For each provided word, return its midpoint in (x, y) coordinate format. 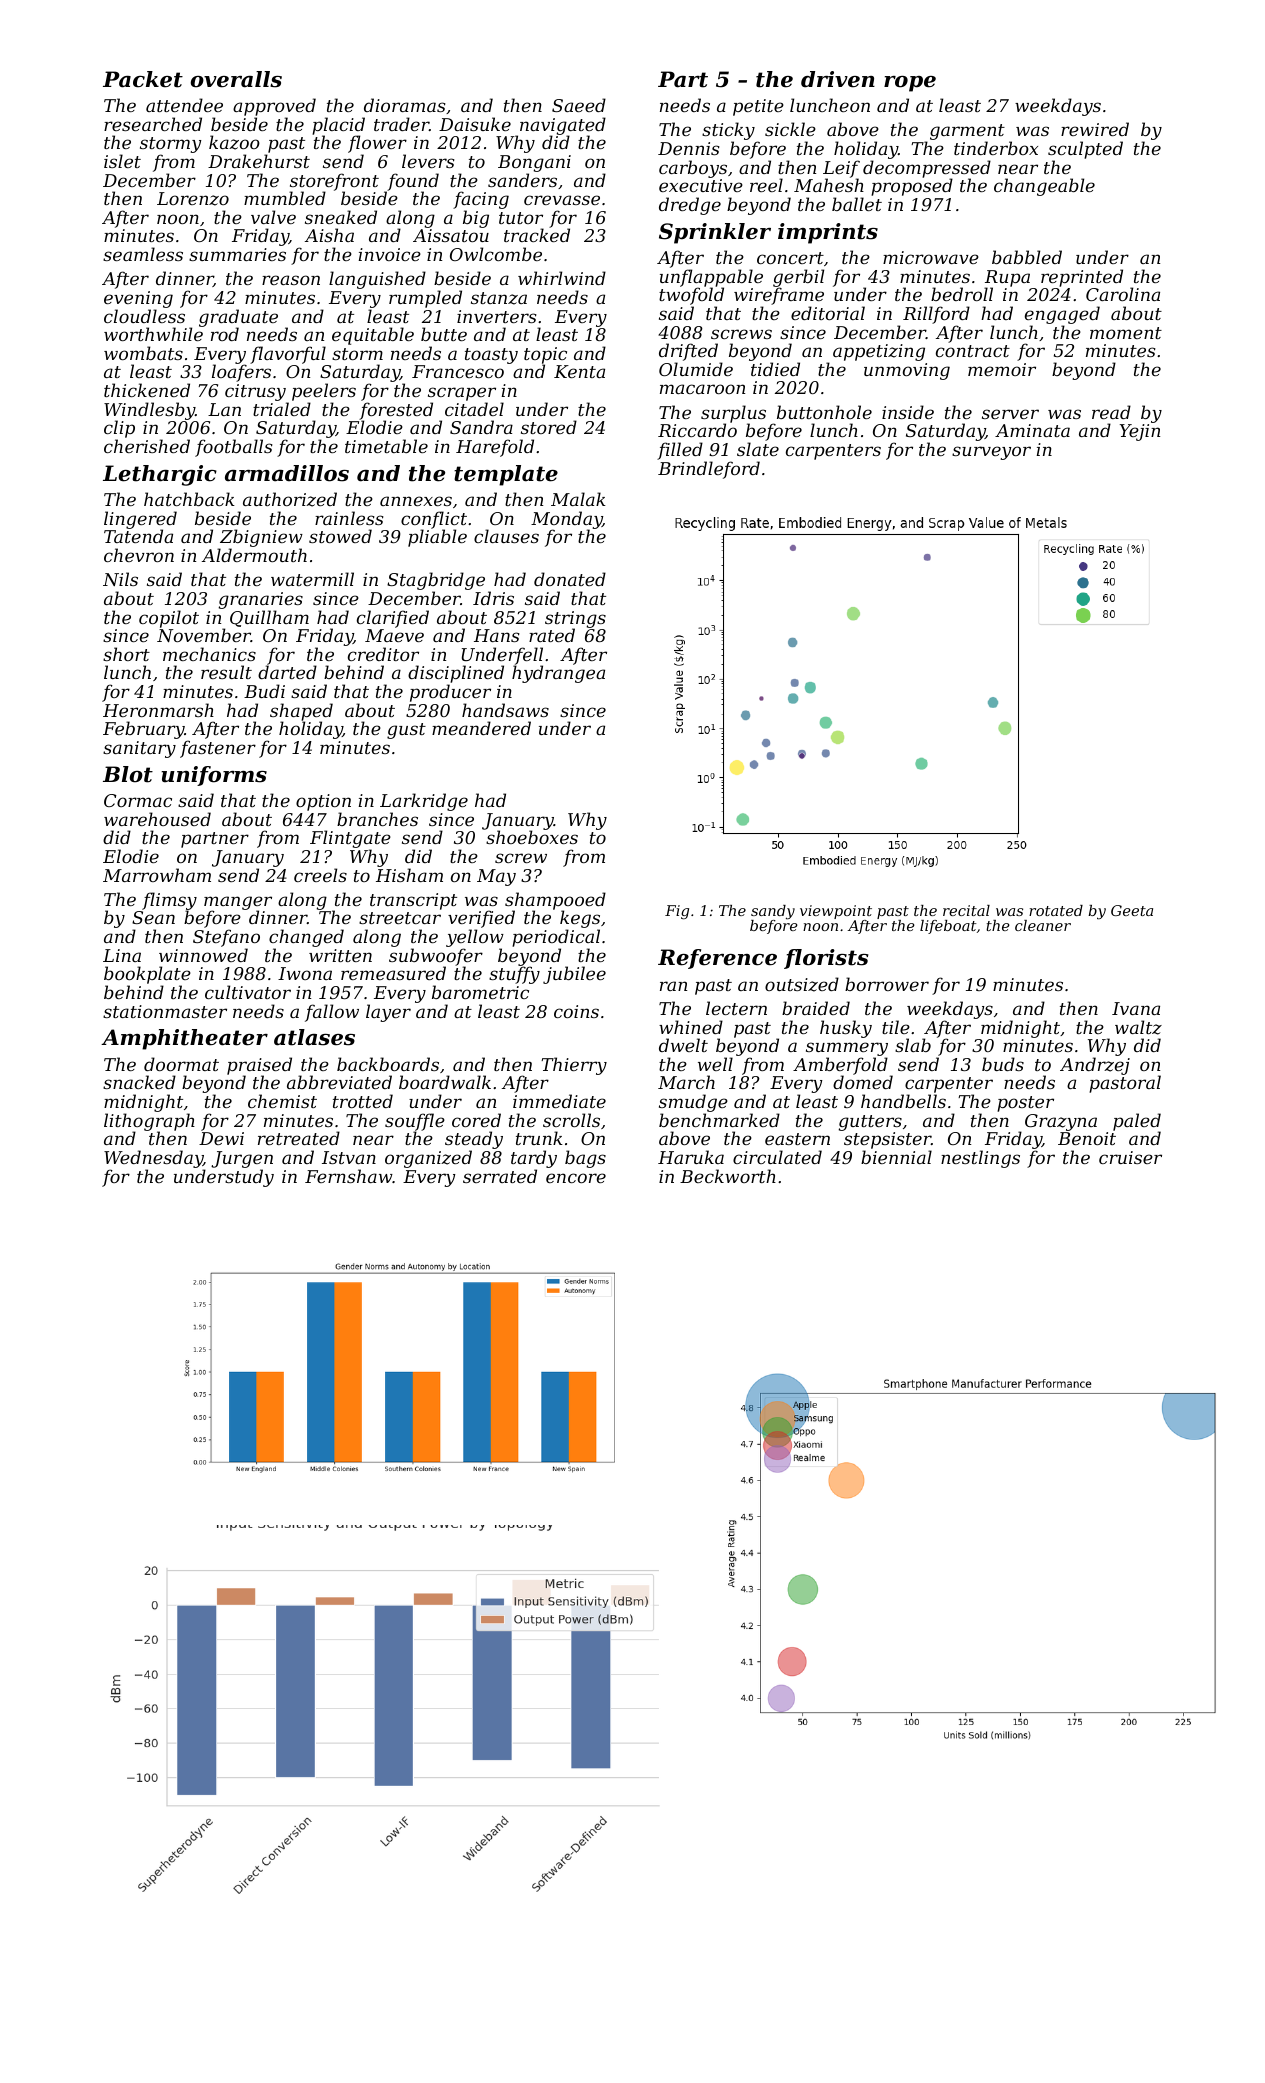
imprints (828, 233)
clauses (506, 536)
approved (274, 107)
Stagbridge (436, 581)
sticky (728, 131)
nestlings (980, 1159)
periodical (556, 938)
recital (966, 910)
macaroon (702, 389)
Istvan (349, 1157)
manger (238, 903)
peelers (324, 392)
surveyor (991, 453)
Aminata (1032, 430)
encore (576, 1178)
